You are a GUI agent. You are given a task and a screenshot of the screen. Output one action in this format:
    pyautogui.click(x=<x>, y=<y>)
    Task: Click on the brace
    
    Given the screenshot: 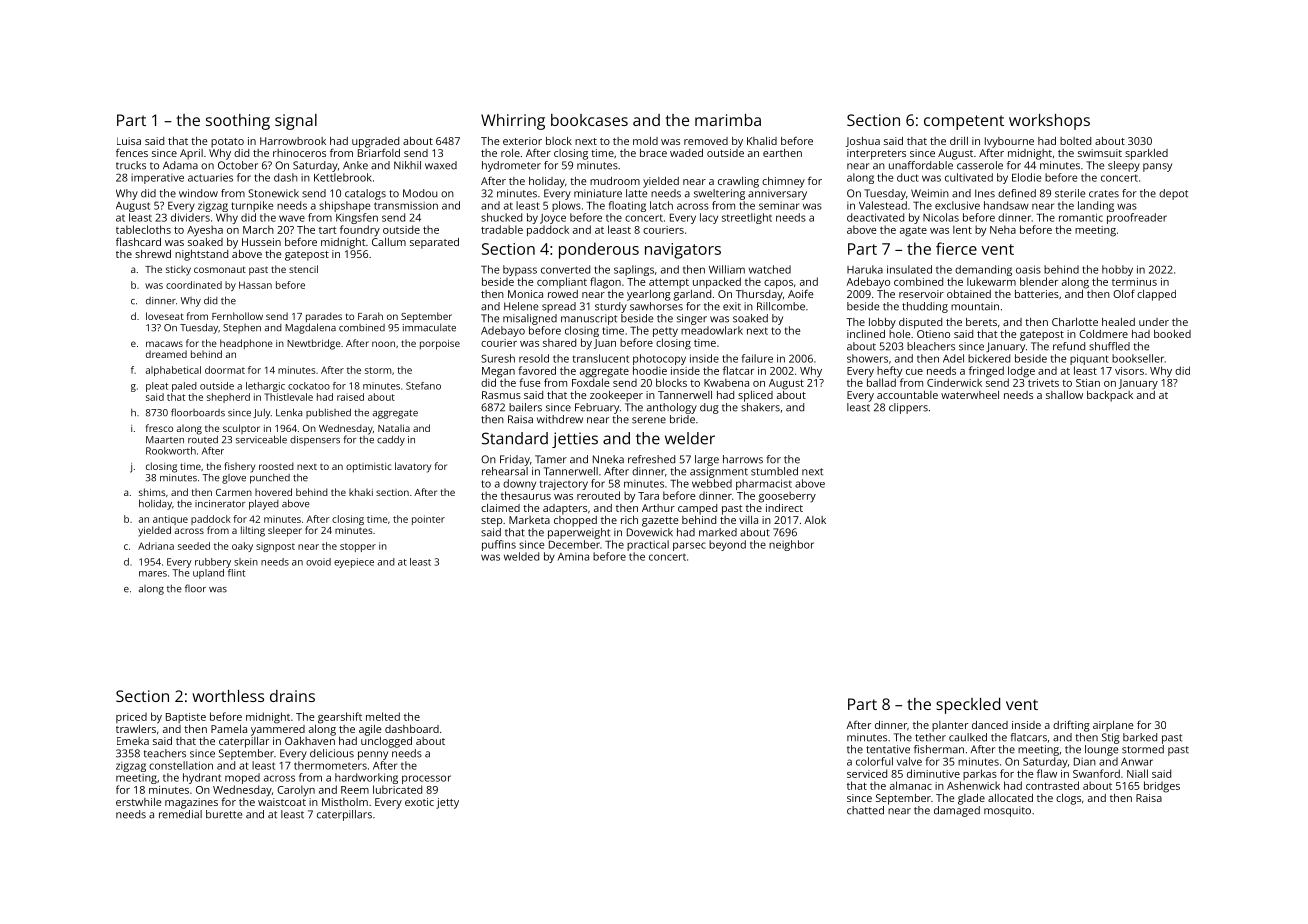 What is the action you would take?
    pyautogui.click(x=653, y=153)
